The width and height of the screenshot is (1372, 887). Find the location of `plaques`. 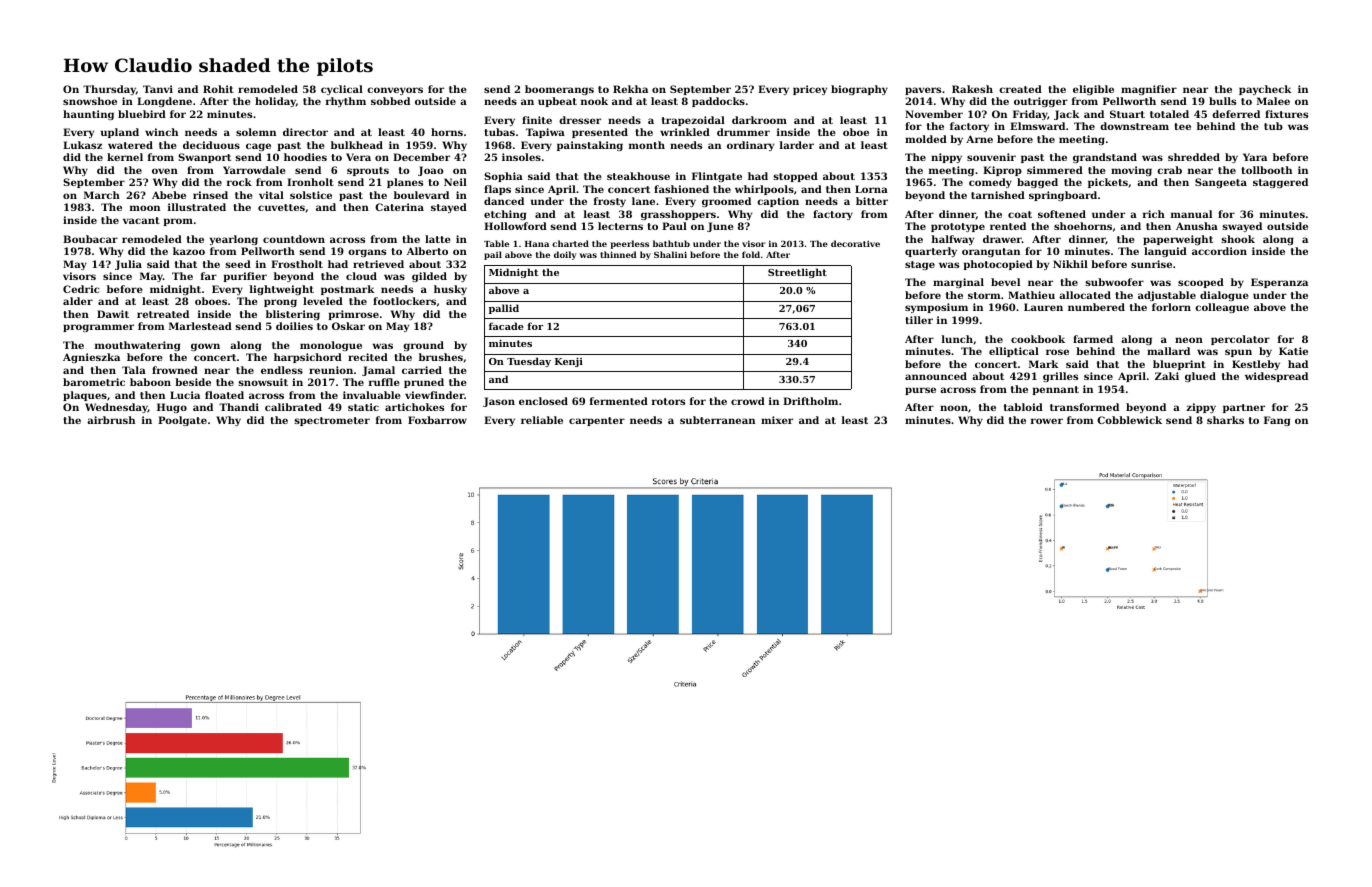

plaques is located at coordinates (85, 396).
